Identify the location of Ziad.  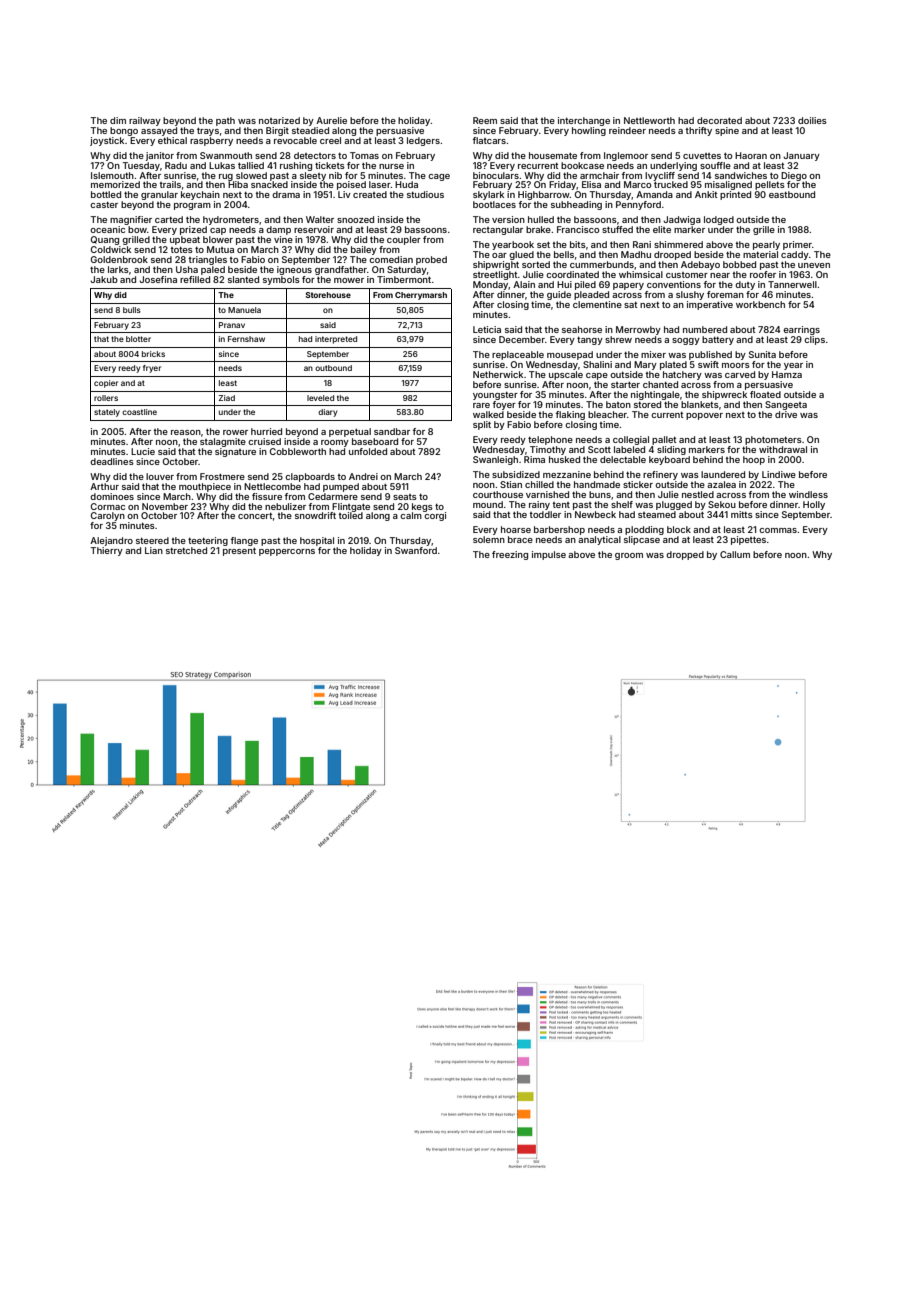
(227, 398).
